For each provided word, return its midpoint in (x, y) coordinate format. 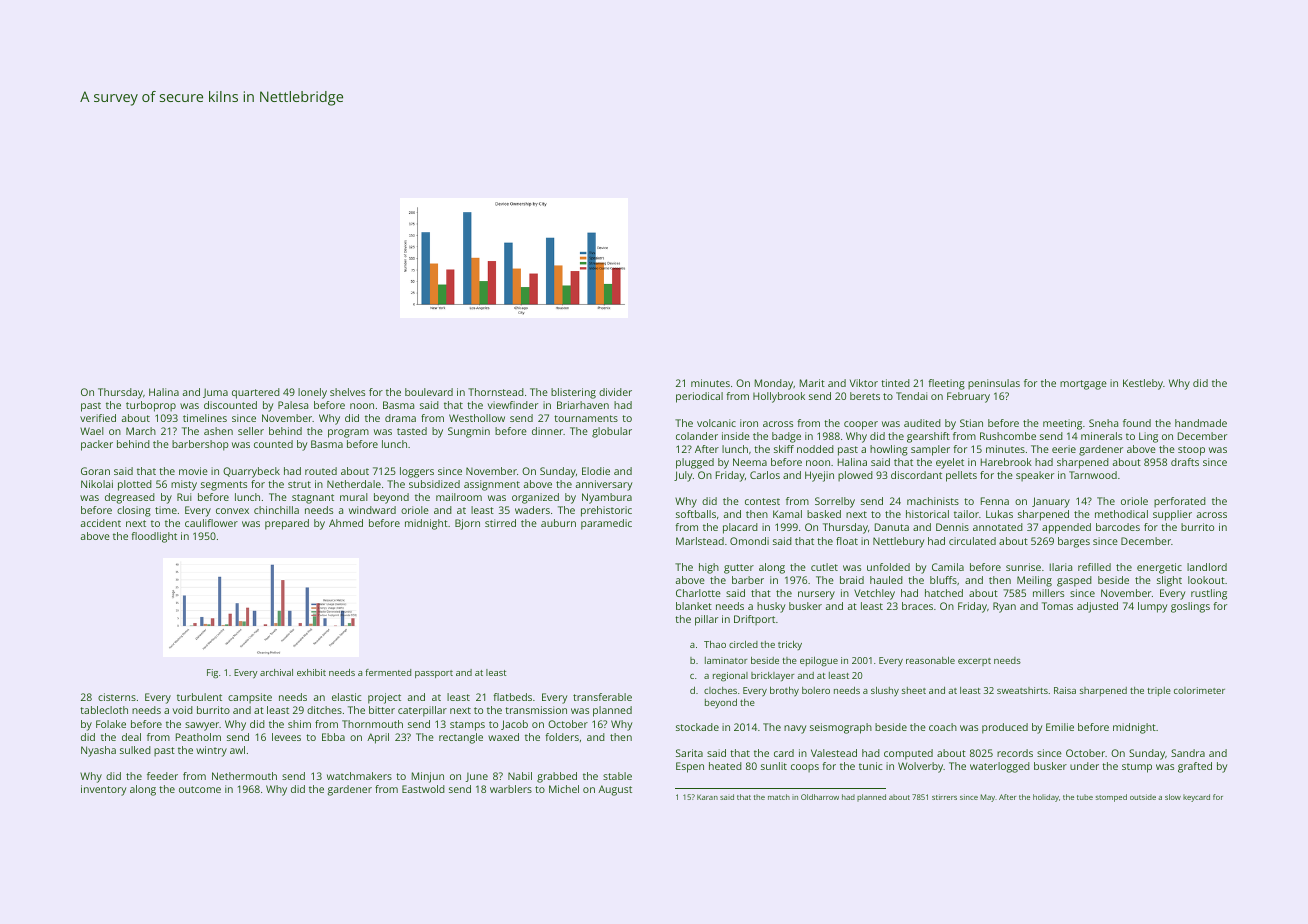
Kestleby (1143, 384)
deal (131, 737)
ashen (218, 431)
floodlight (154, 537)
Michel (564, 789)
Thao (715, 644)
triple (1159, 691)
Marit (812, 383)
